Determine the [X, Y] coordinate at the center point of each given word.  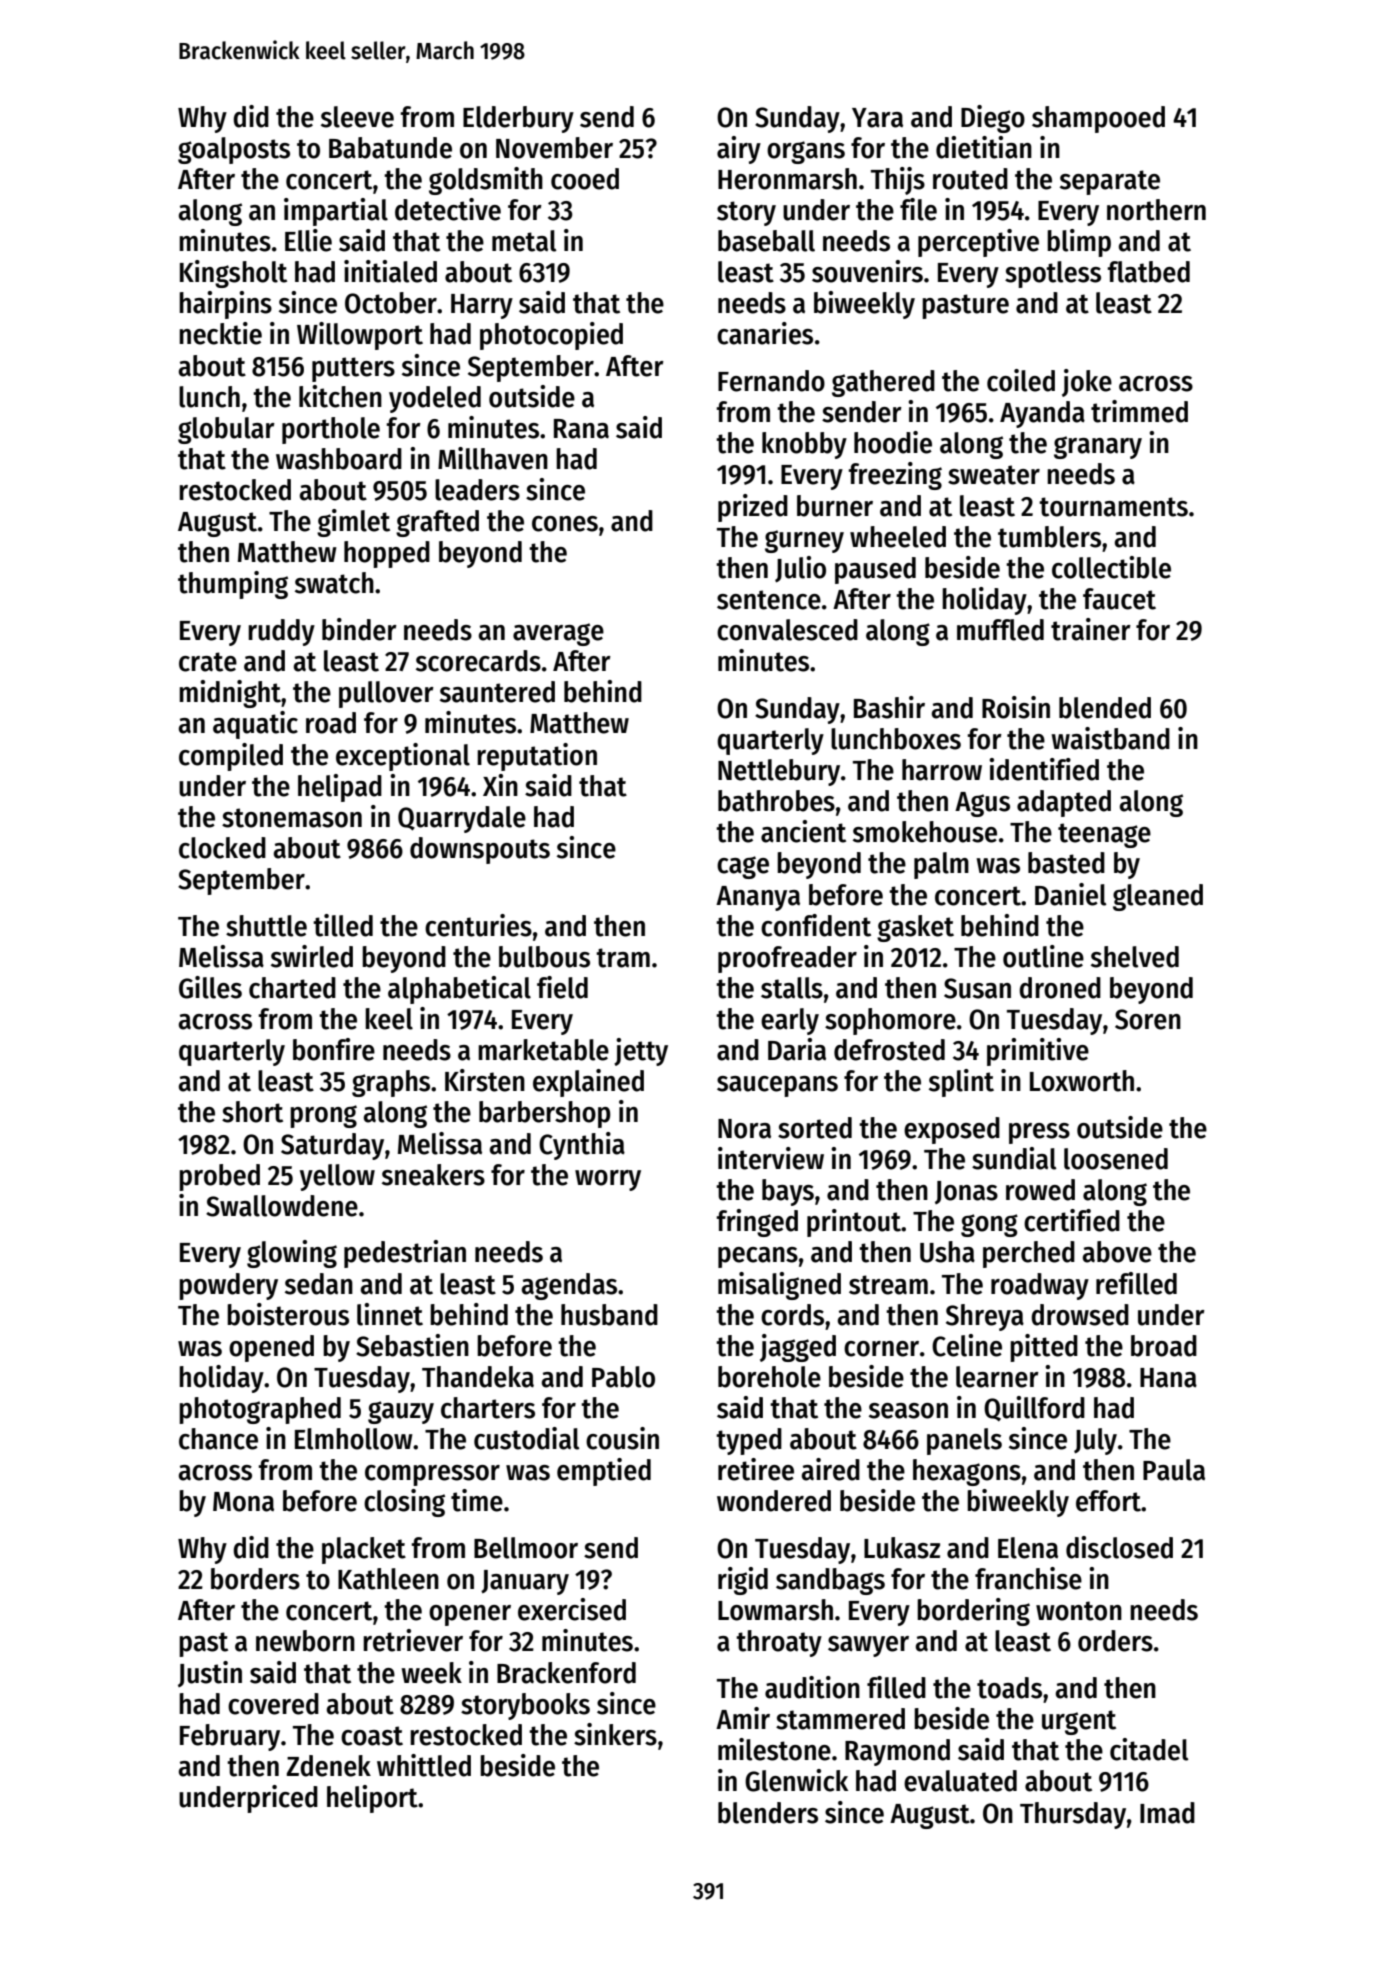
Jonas [966, 1192]
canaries [765, 333]
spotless [1053, 274]
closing [404, 1503]
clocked [222, 848]
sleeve [357, 117]
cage [743, 867]
